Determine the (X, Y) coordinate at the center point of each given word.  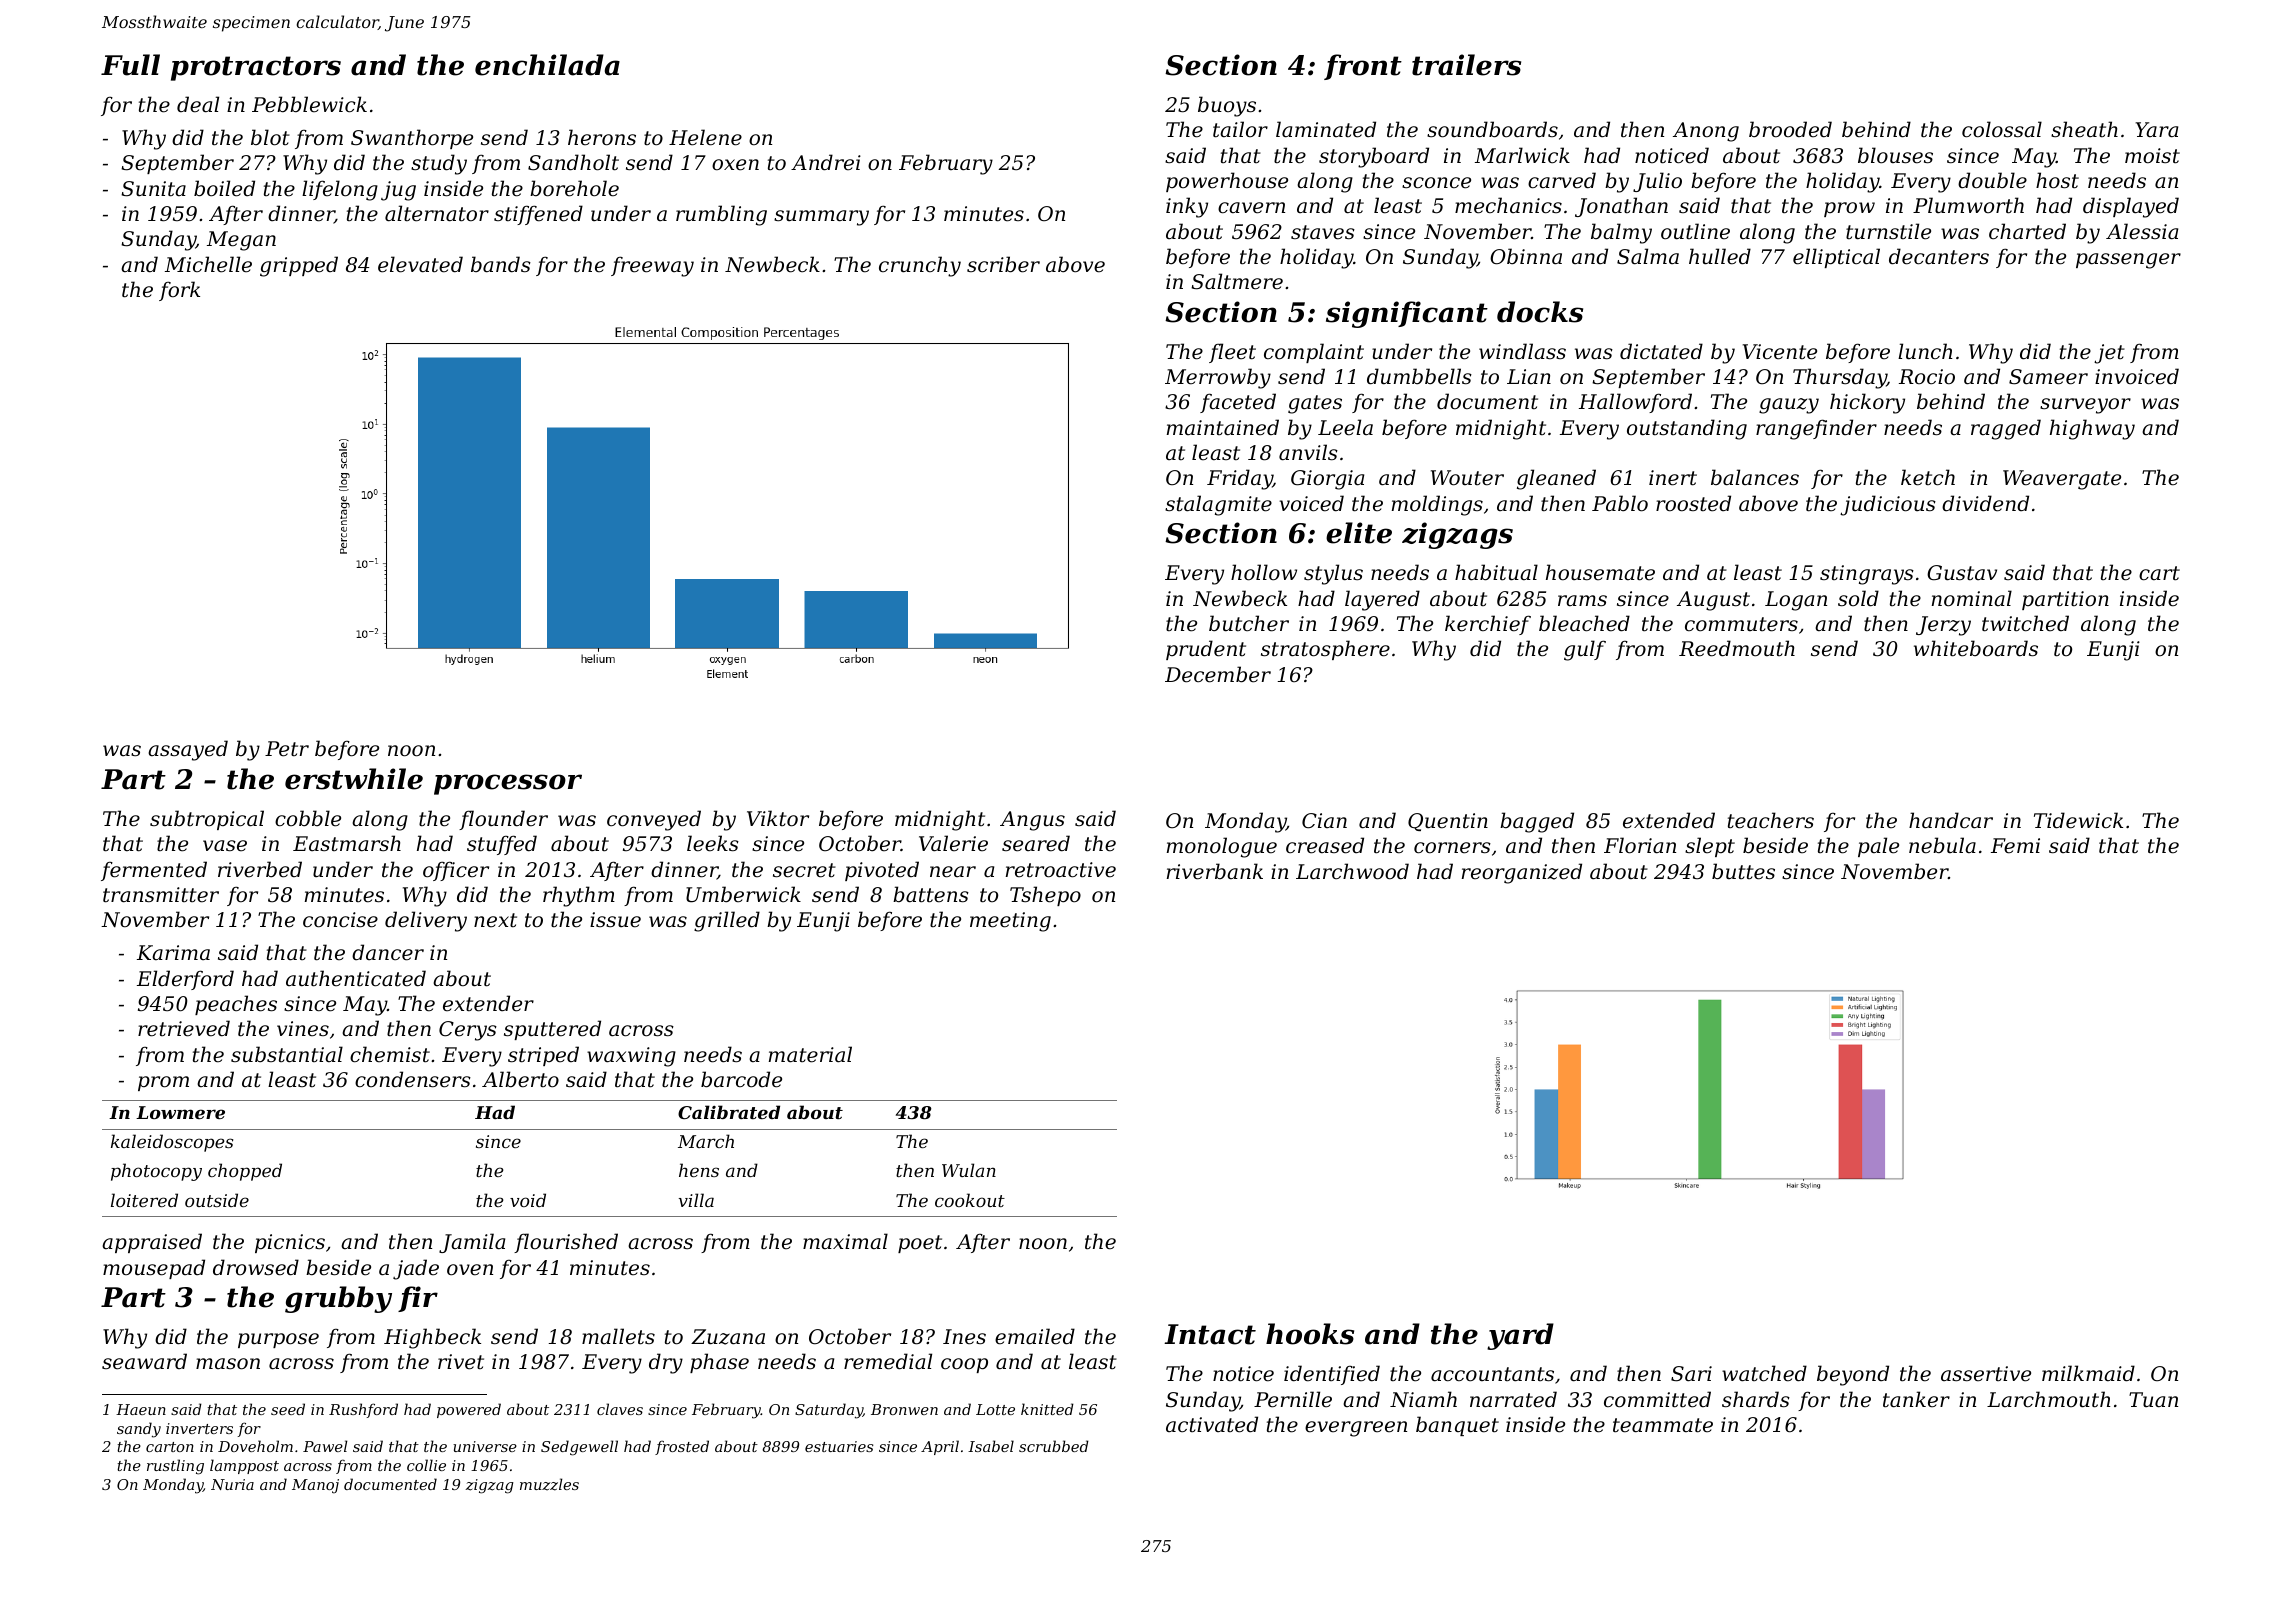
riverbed (260, 869)
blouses (1895, 155)
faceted (1238, 403)
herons (602, 137)
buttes (1743, 871)
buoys (1227, 106)
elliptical (1836, 258)
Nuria (232, 1484)
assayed (188, 750)
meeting (1010, 922)
